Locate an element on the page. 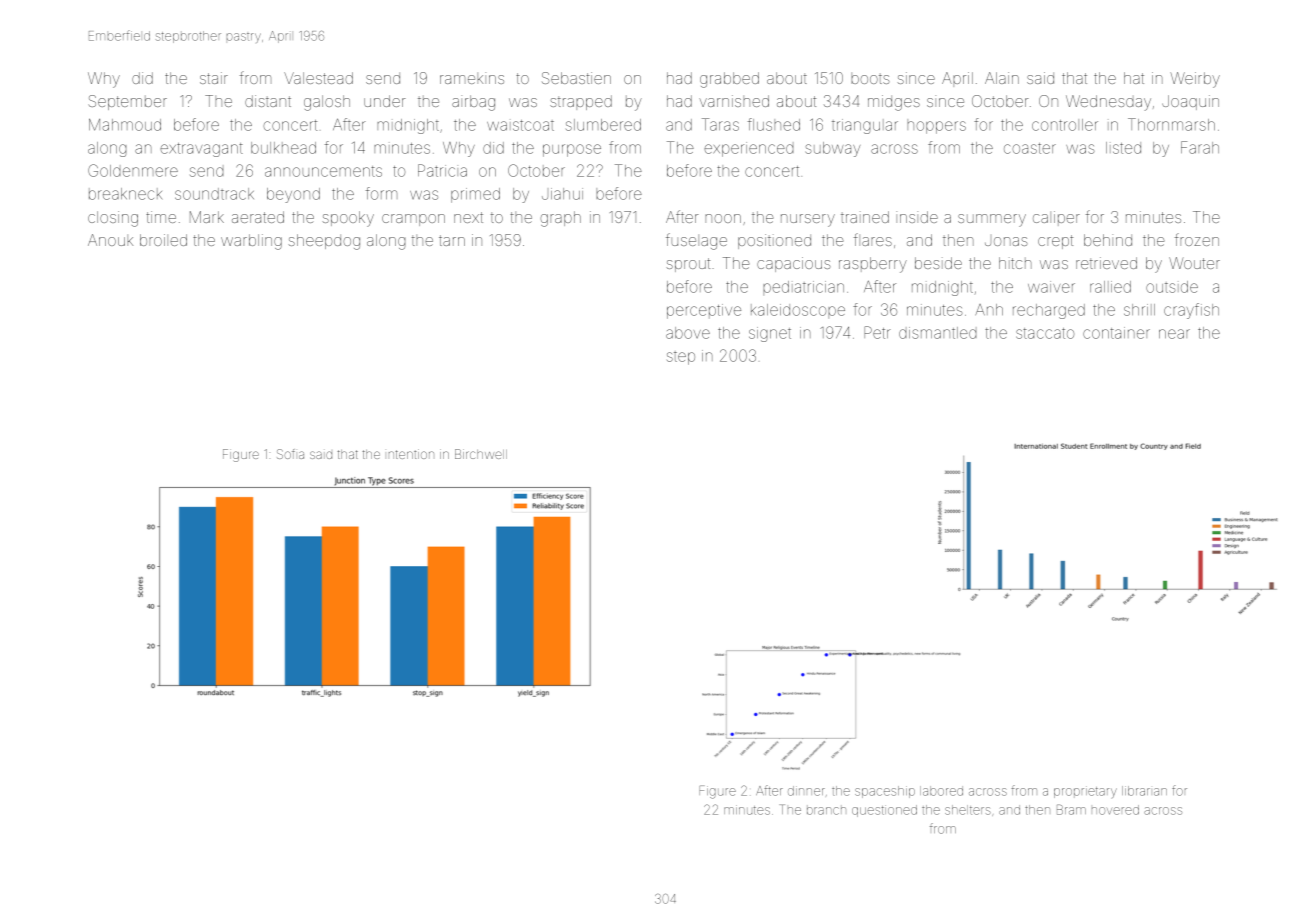 Image resolution: width=1308 pixels, height=924 pixels. Anh is located at coordinates (989, 309).
